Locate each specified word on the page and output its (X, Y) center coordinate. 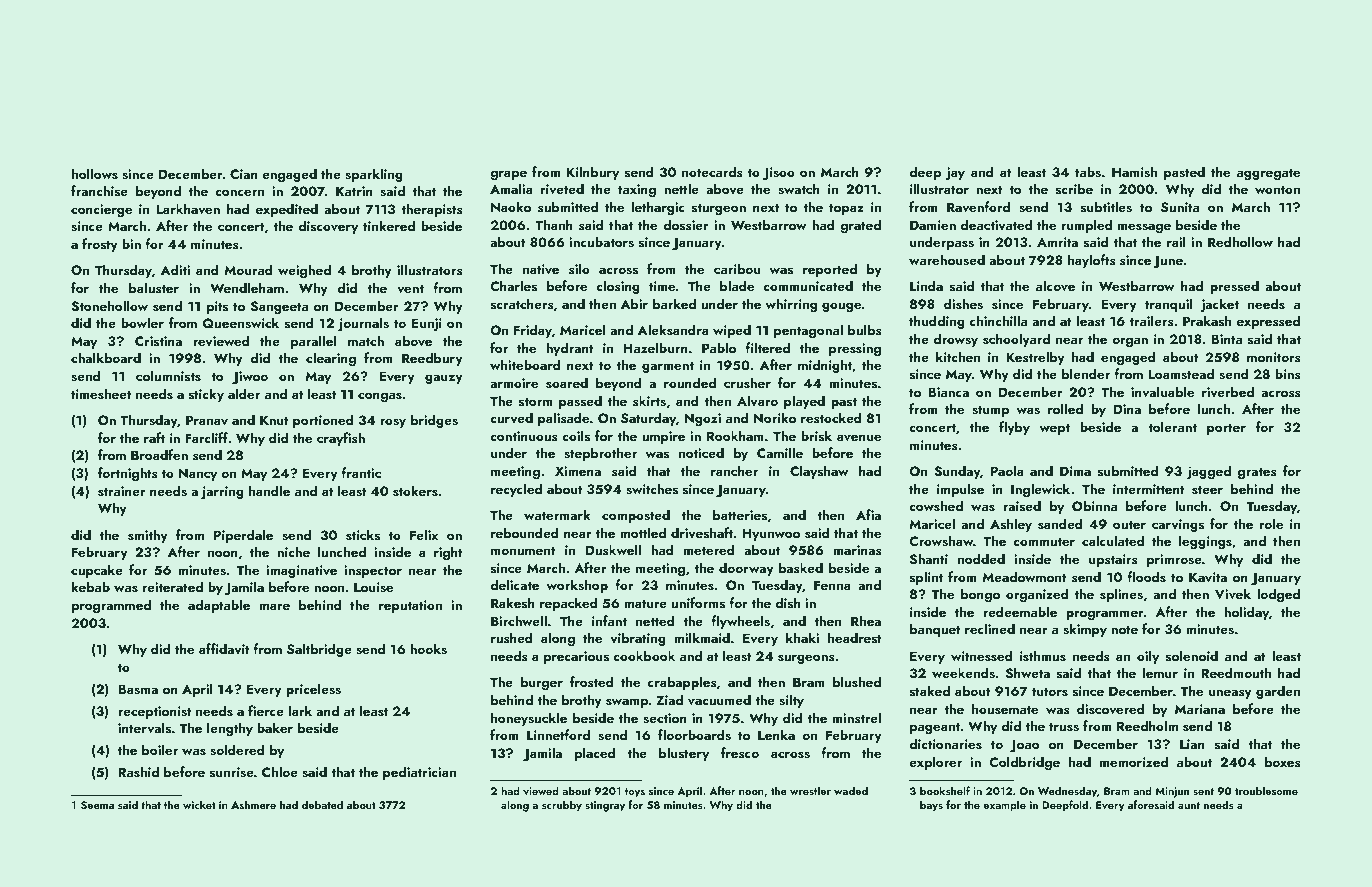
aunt (1189, 805)
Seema (97, 805)
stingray (605, 806)
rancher (734, 470)
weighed (304, 271)
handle (269, 490)
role (1271, 523)
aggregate (1268, 174)
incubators (601, 242)
